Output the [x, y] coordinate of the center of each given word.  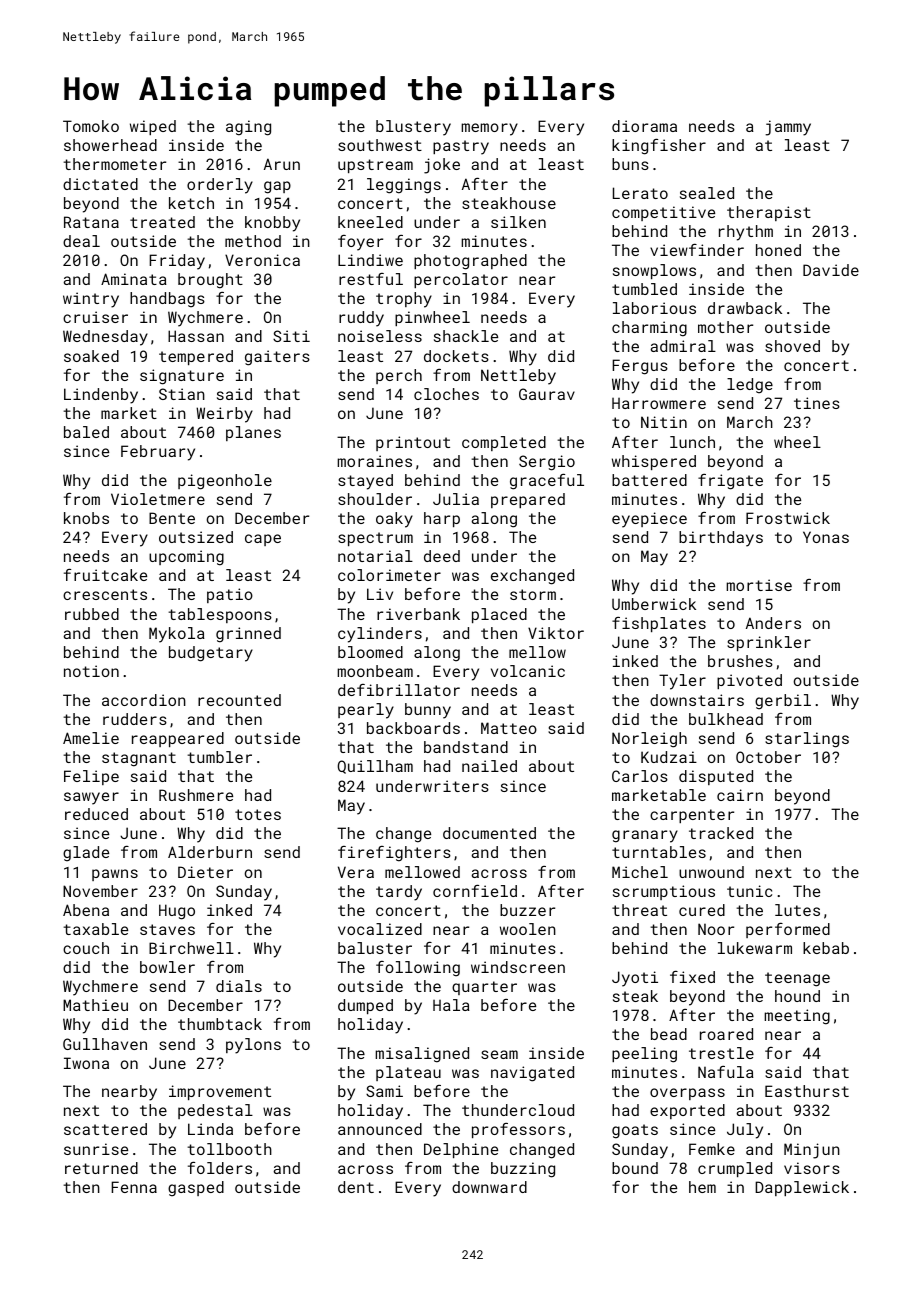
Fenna [134, 1187]
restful [371, 279]
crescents [105, 594]
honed [778, 250]
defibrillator [399, 690]
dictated [100, 184]
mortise [759, 585]
